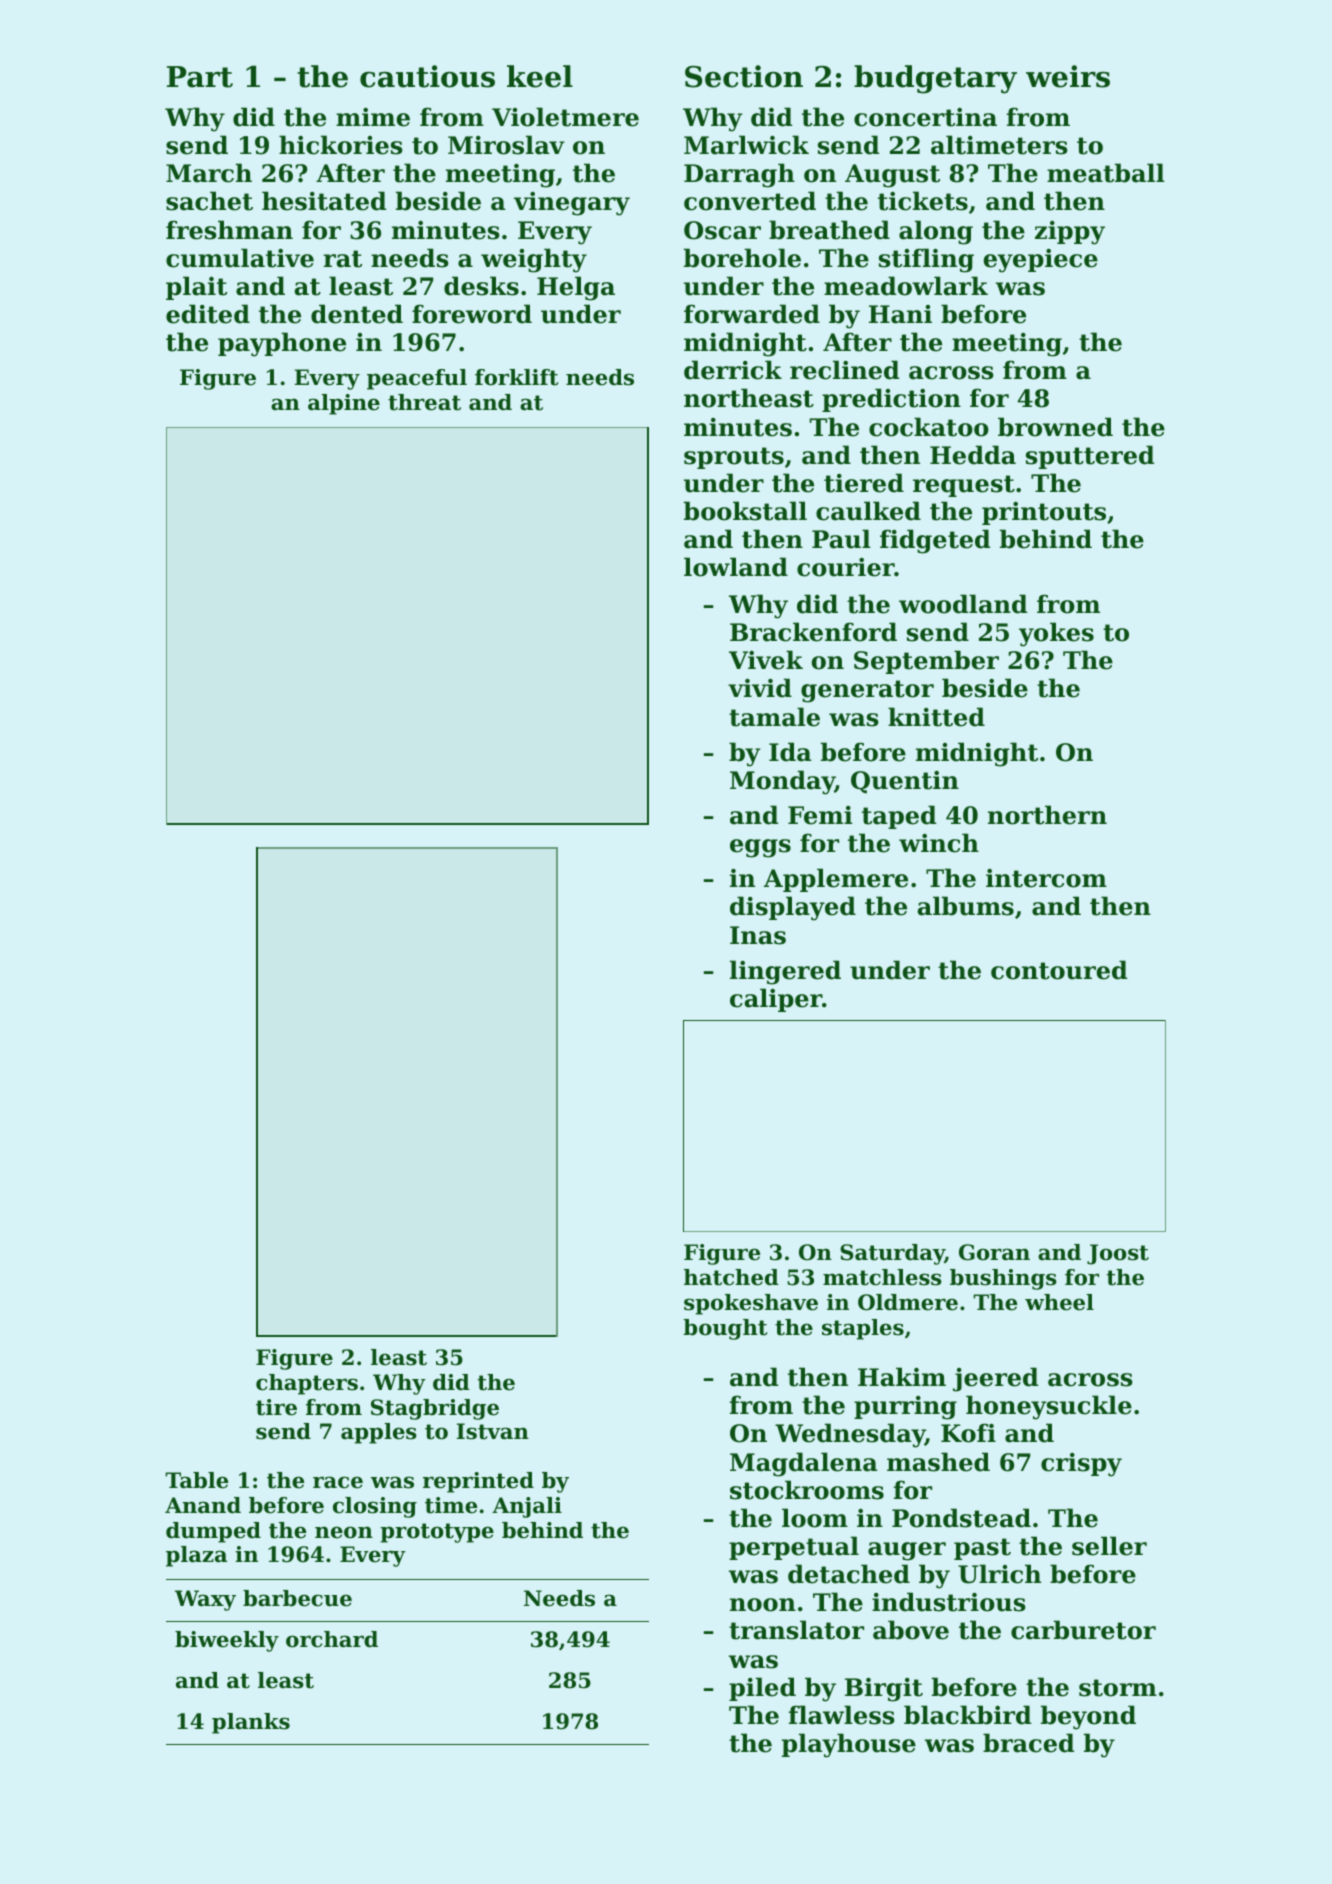  What do you see at coordinates (760, 848) in the screenshot?
I see `eggs` at bounding box center [760, 848].
